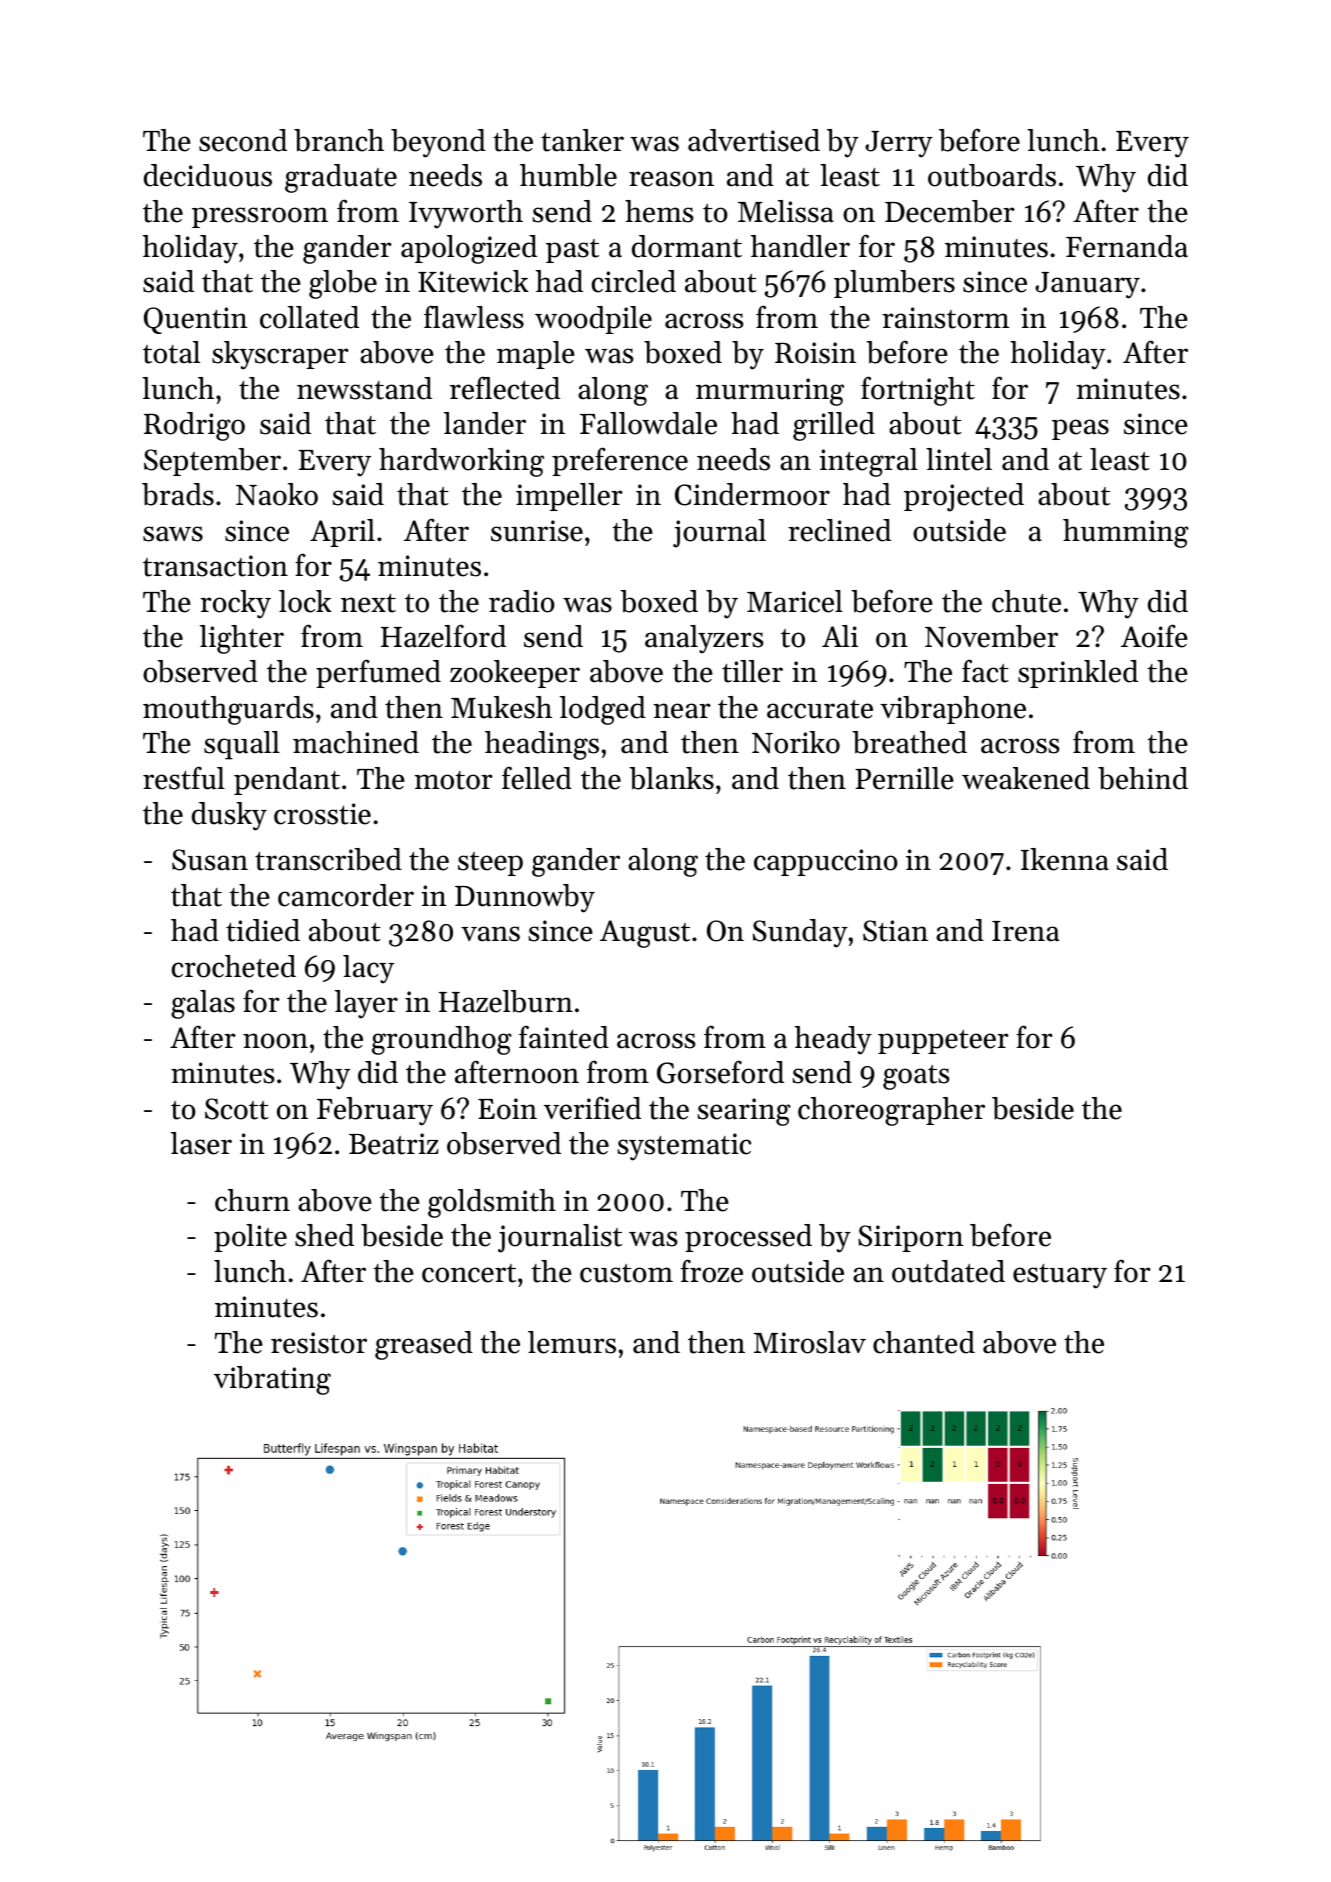 This screenshot has width=1331, height=1882. Describe the element at coordinates (1143, 778) in the screenshot. I see `behind` at that location.
